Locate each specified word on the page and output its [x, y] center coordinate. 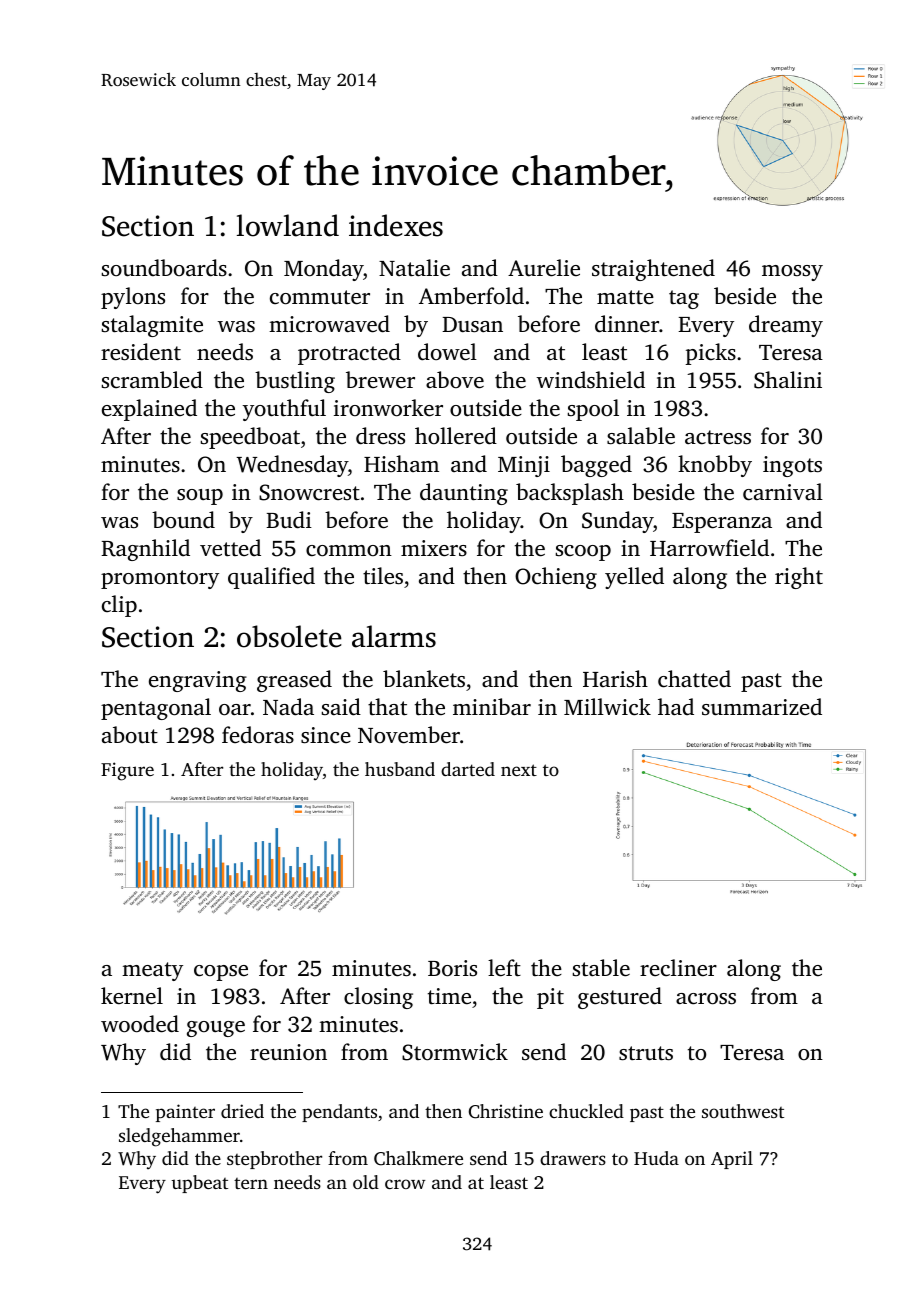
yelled [634, 578]
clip [119, 606]
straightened [653, 270]
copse [221, 973]
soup [200, 497]
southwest [743, 1111]
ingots [792, 466]
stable [601, 968]
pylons [133, 298]
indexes [396, 225]
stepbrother [274, 1160]
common [349, 551]
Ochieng [556, 578]
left [504, 968]
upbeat [199, 1184]
